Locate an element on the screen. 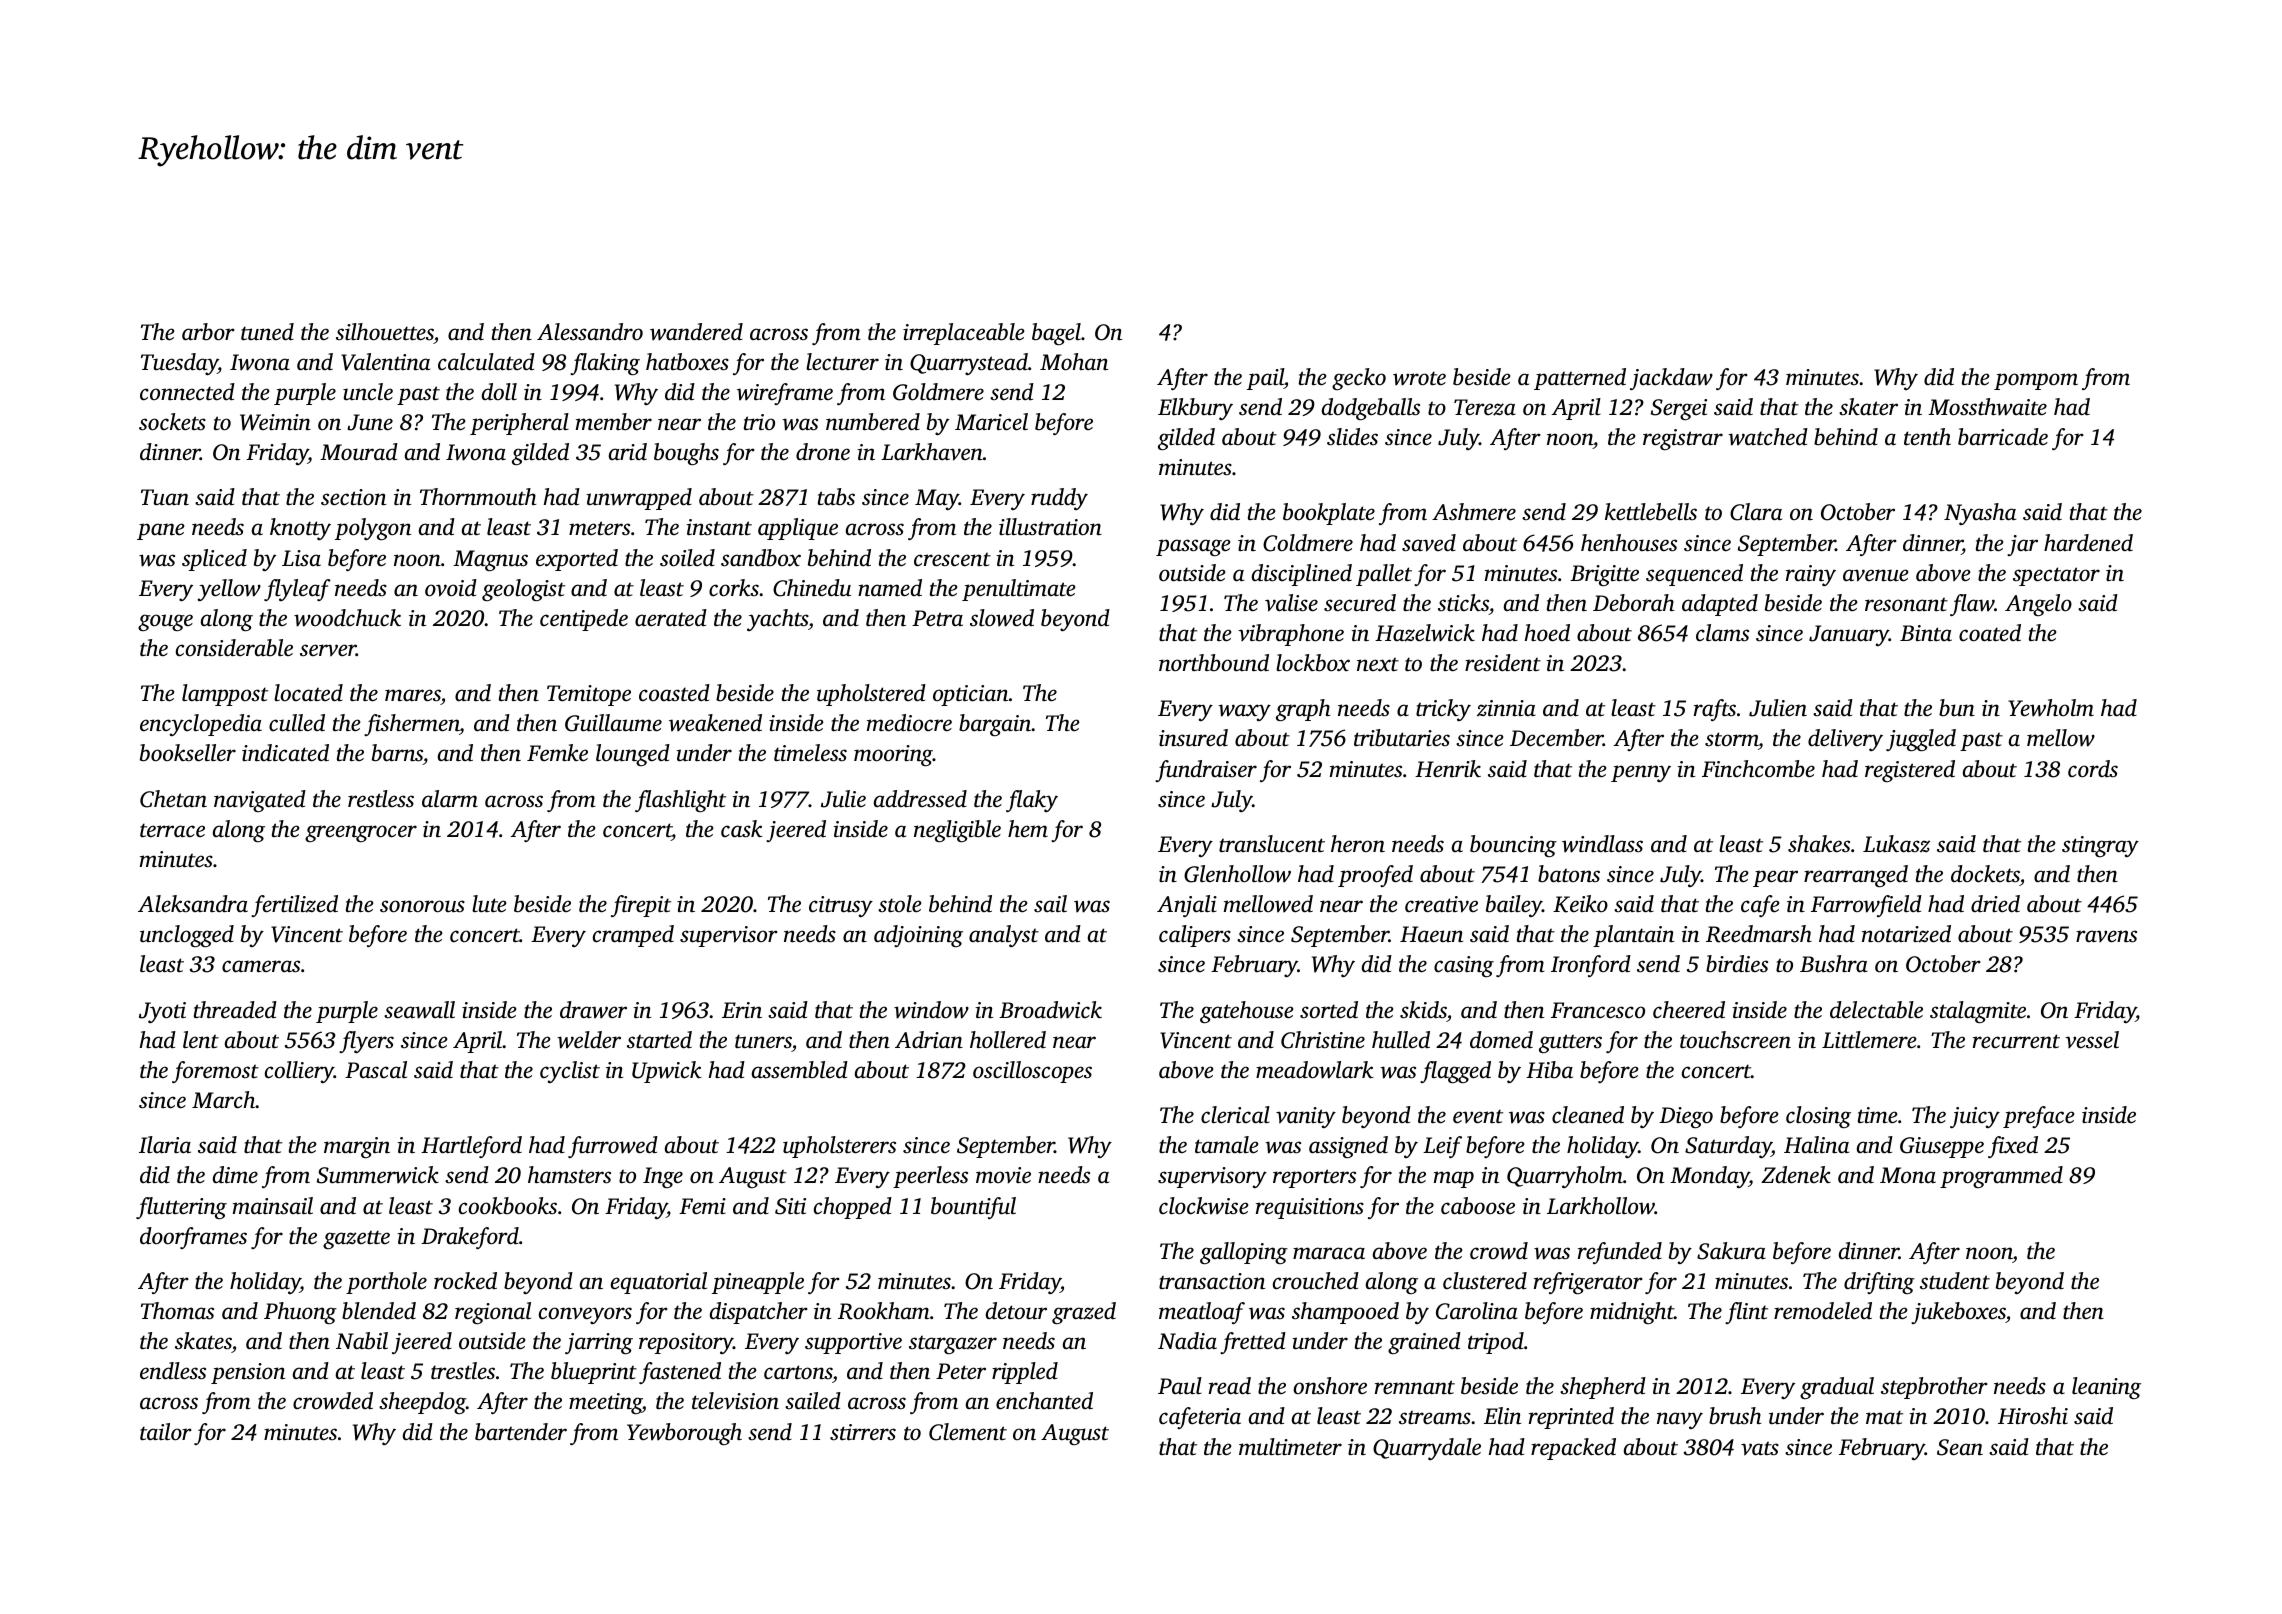 This screenshot has width=2282, height=1614. skater is located at coordinates (1868, 406).
